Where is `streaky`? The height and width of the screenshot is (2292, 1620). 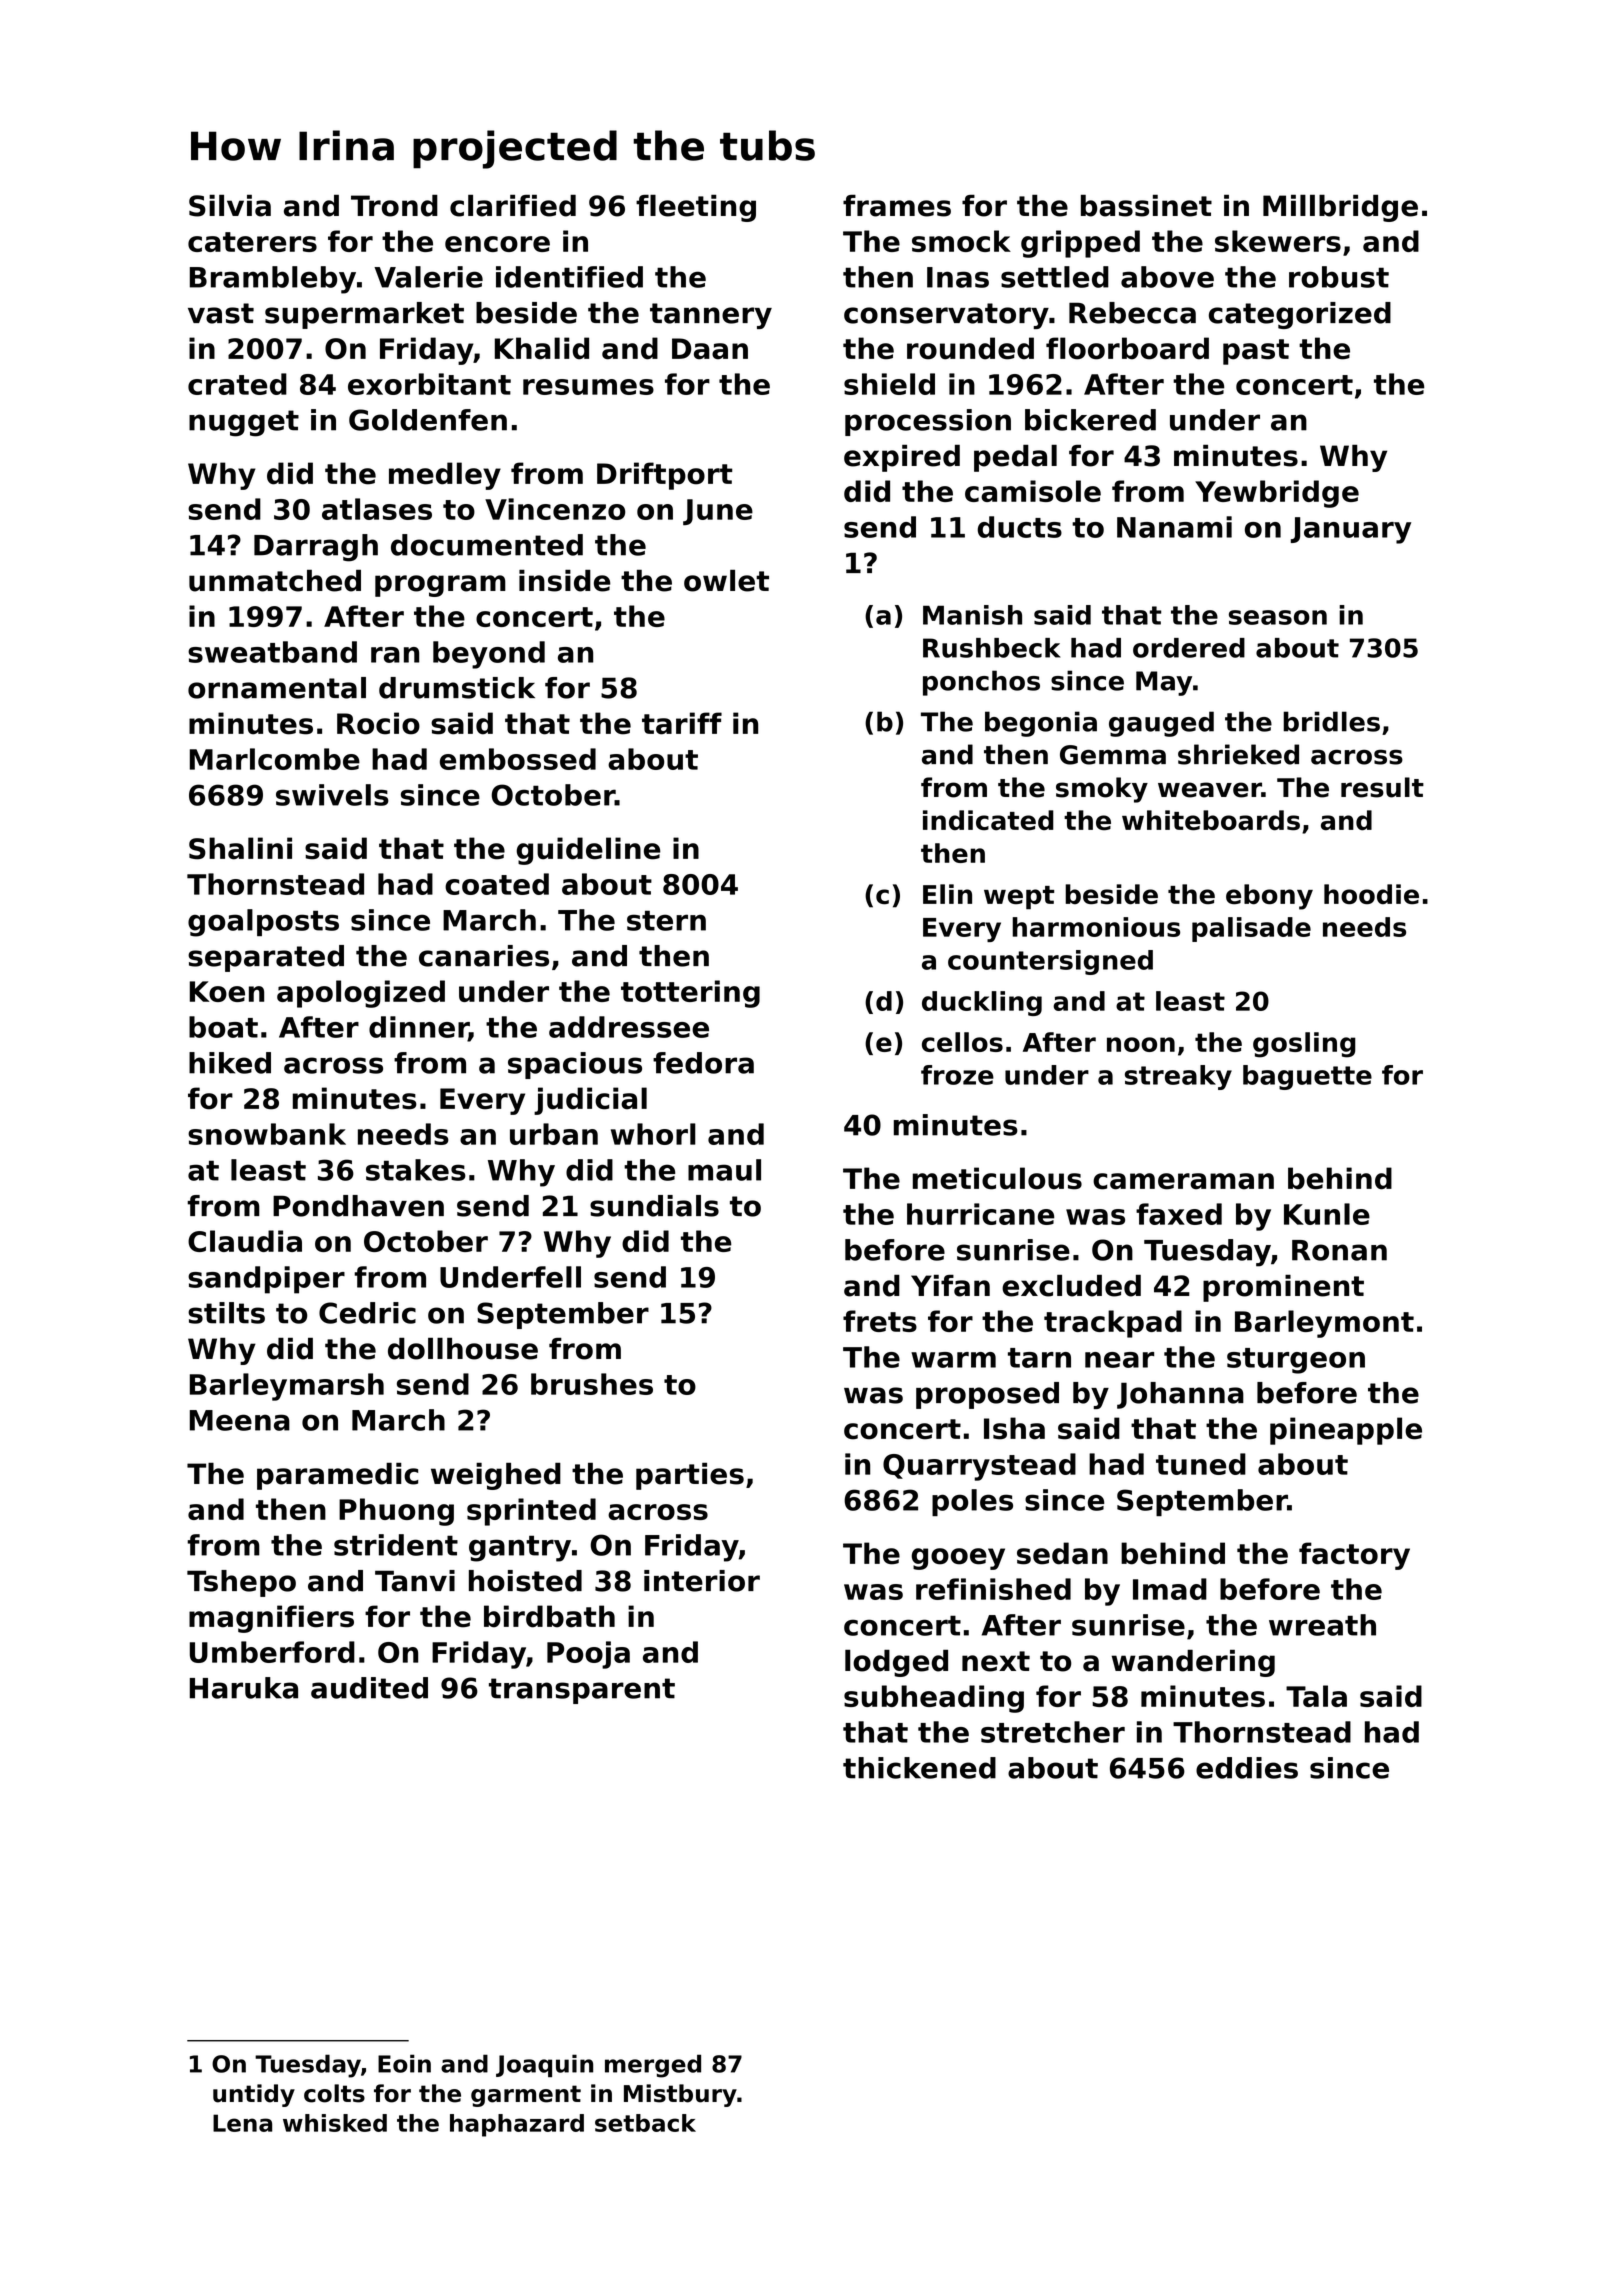
streaky is located at coordinates (1178, 1077).
